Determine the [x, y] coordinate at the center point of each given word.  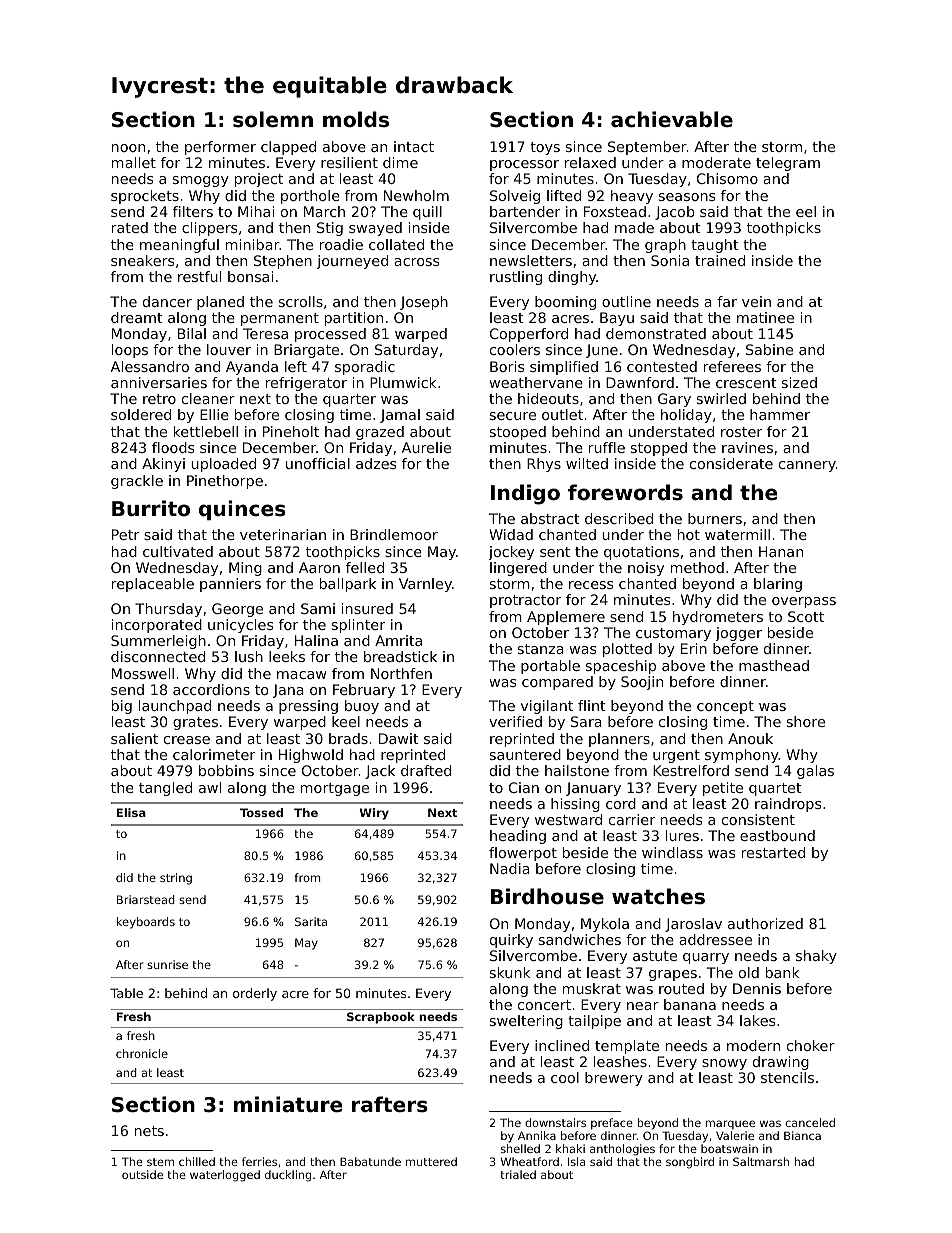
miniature [288, 1104]
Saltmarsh [761, 1161]
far [727, 301]
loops [130, 351]
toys [545, 148]
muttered [431, 1161]
